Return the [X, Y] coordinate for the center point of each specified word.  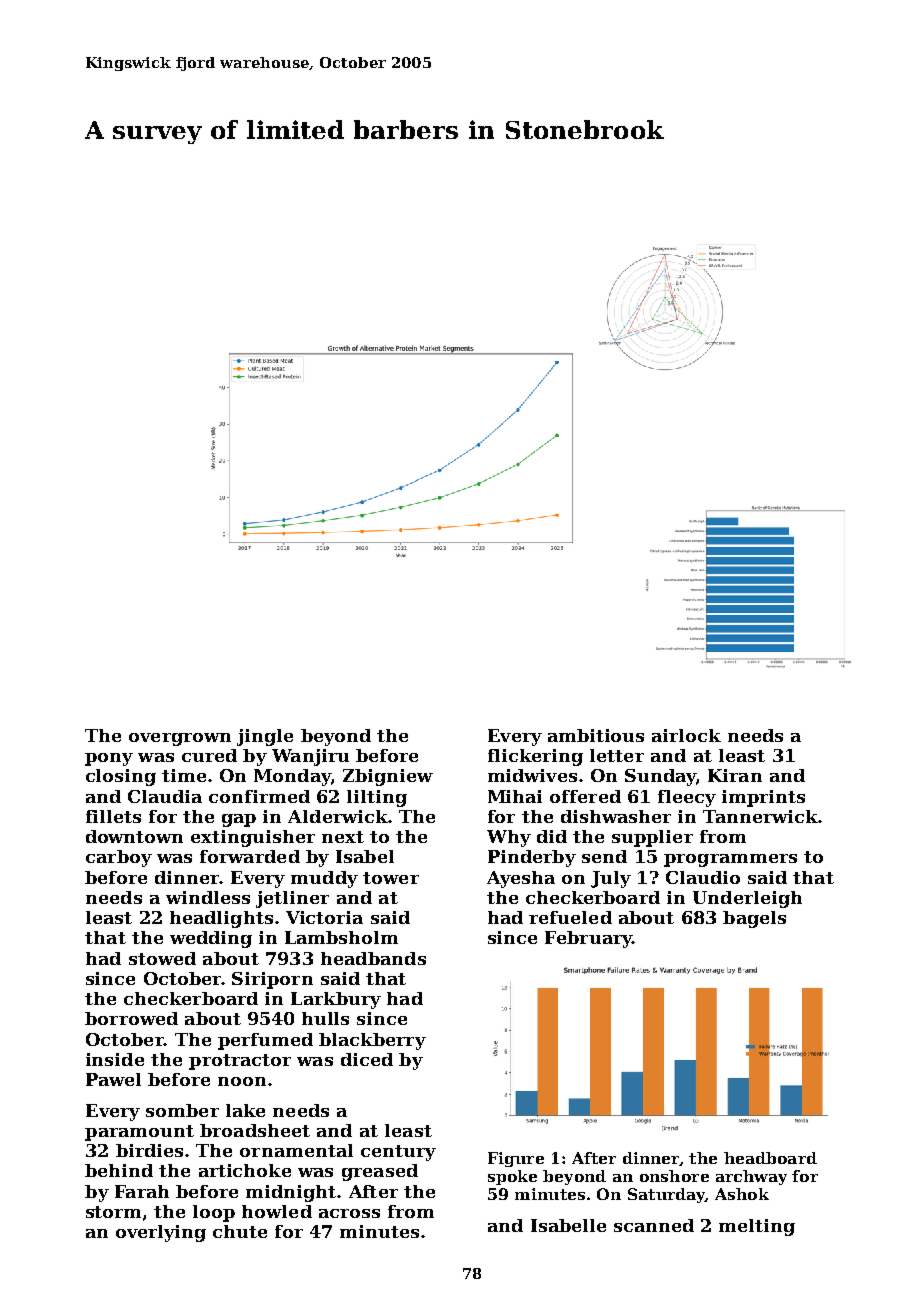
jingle [265, 737]
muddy [324, 879]
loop [214, 1213]
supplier [652, 838]
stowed [162, 958]
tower [391, 878]
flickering [535, 757]
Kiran [735, 775]
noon [242, 1081]
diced [367, 1059]
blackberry [372, 1041]
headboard [770, 1158]
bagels [754, 919]
